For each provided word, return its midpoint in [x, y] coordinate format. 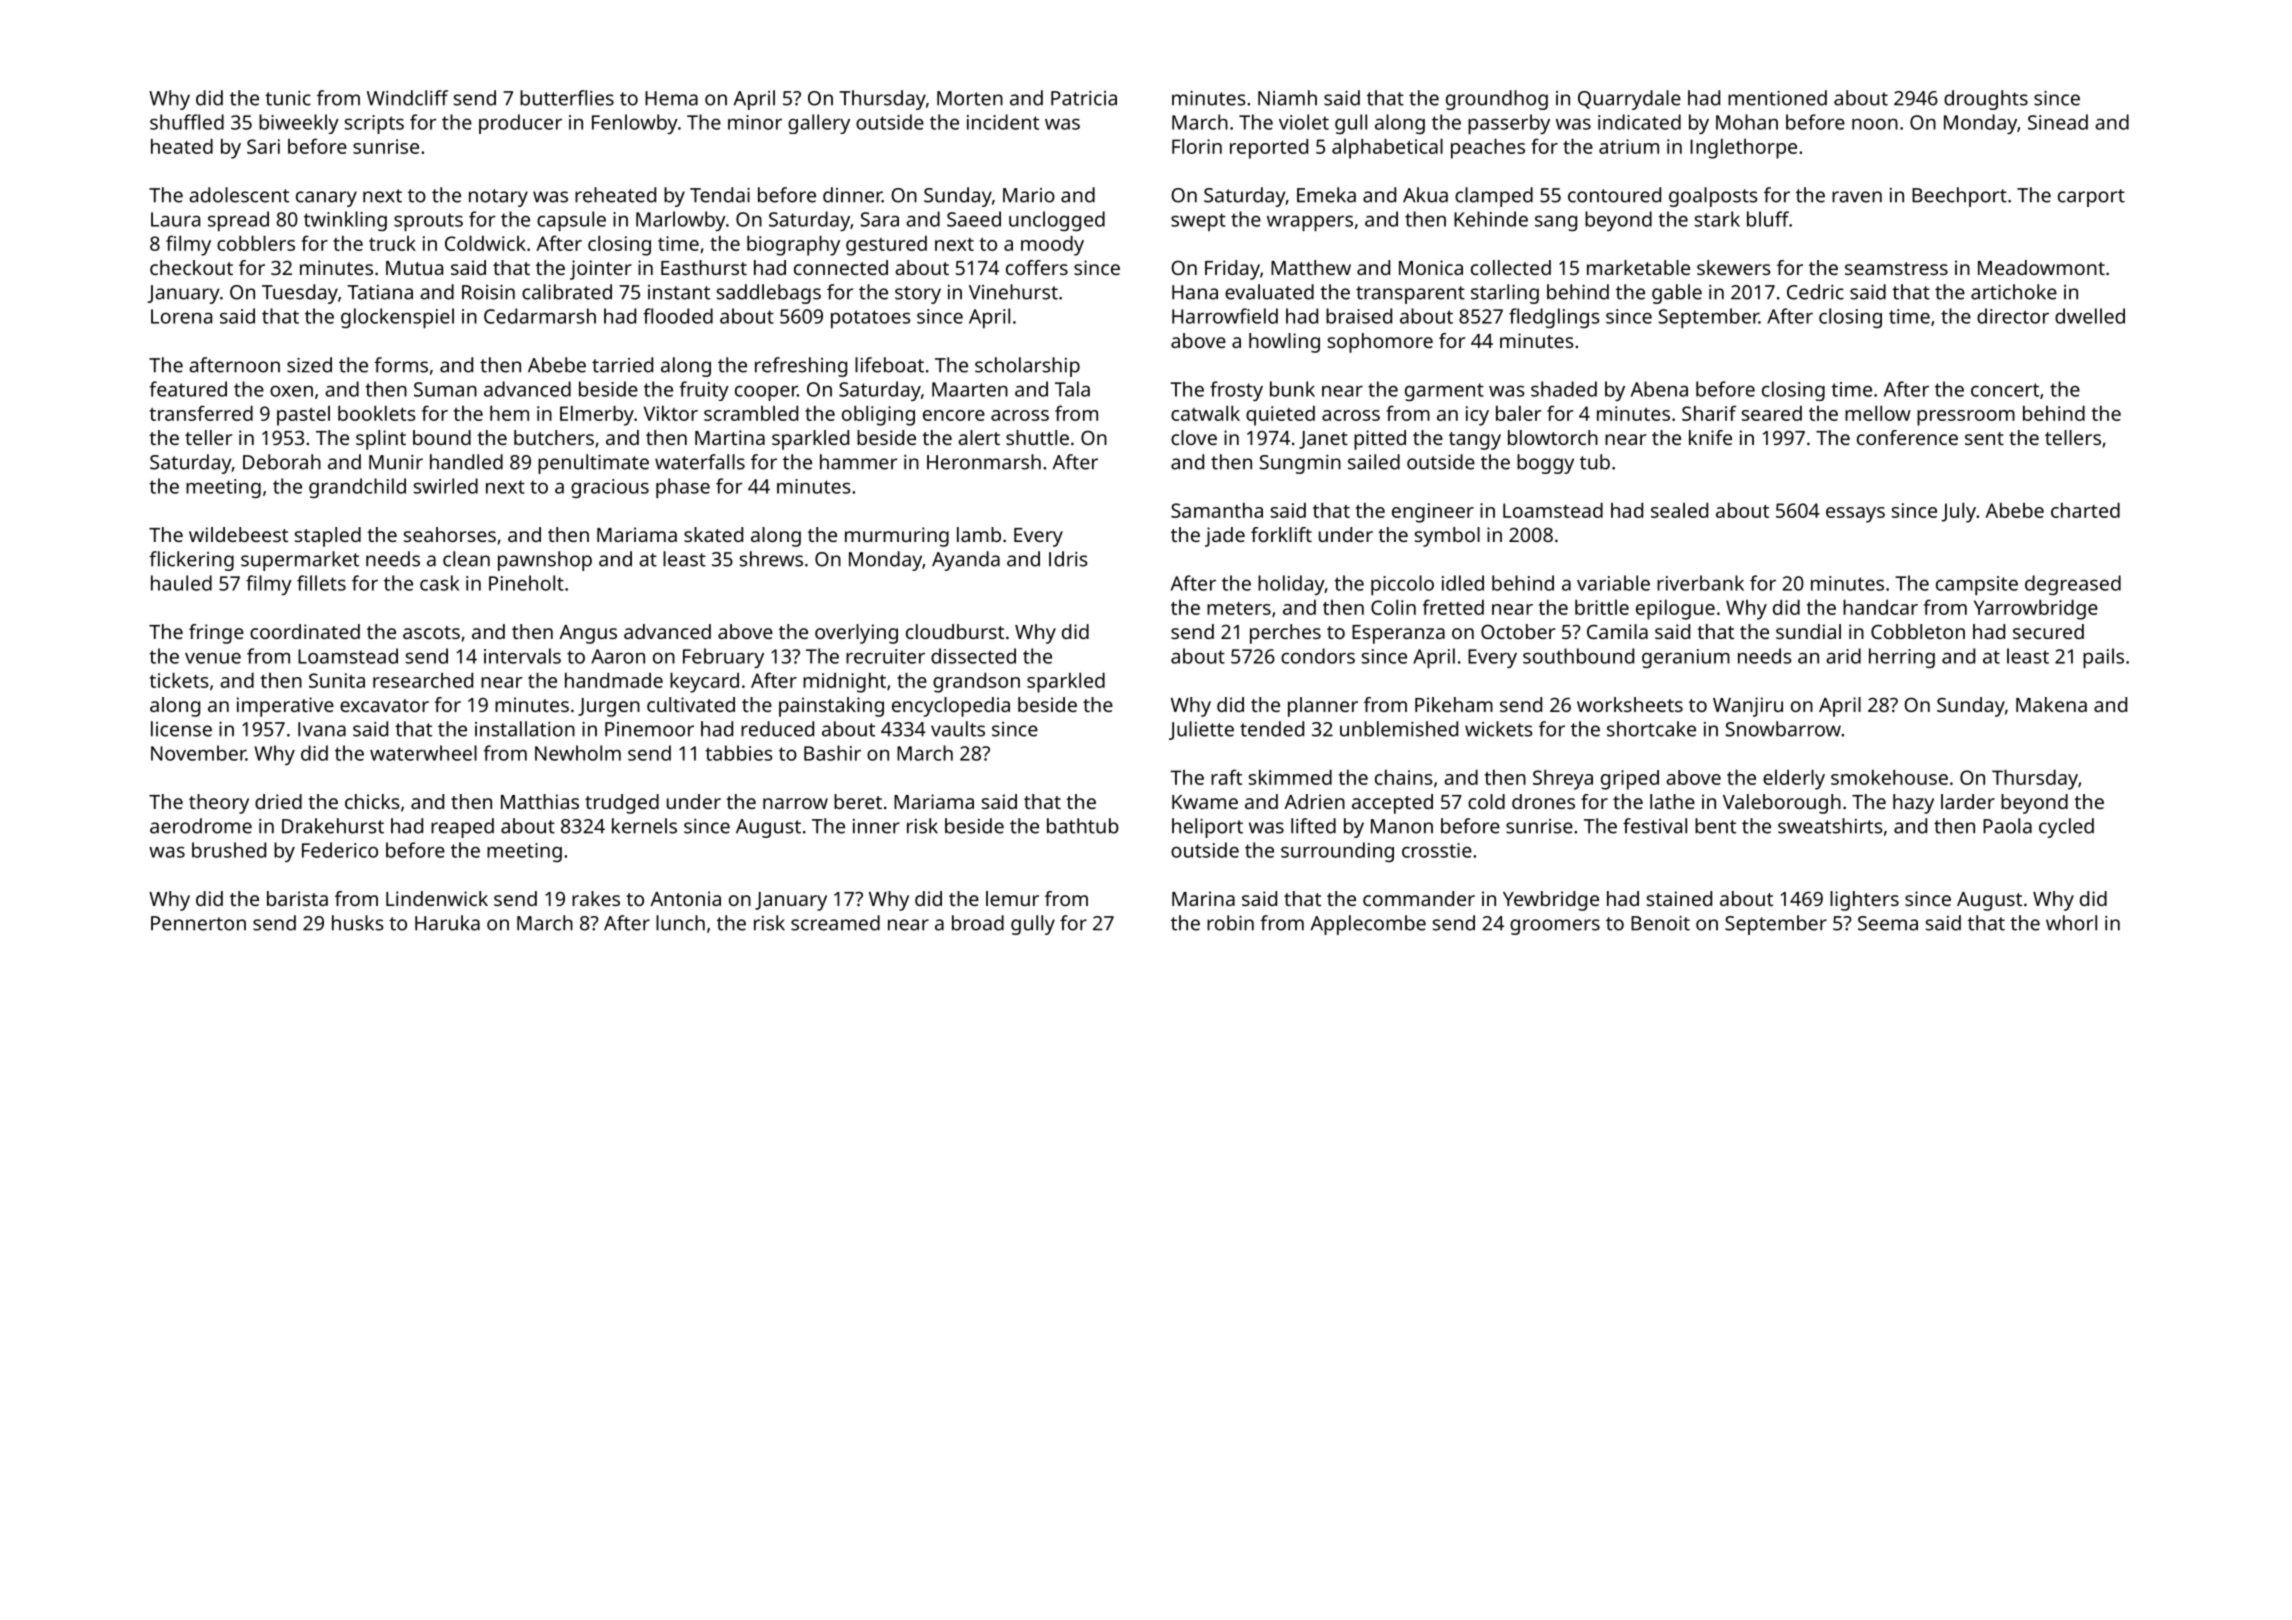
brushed [229, 850]
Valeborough [1782, 804]
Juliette [1201, 730]
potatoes [871, 319]
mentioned [1777, 98]
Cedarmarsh [540, 316]
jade [1225, 537]
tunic [288, 98]
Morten [970, 98]
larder [1968, 801]
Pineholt [526, 583]
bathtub [1083, 826]
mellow [1878, 413]
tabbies [739, 753]
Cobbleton [1918, 631]
